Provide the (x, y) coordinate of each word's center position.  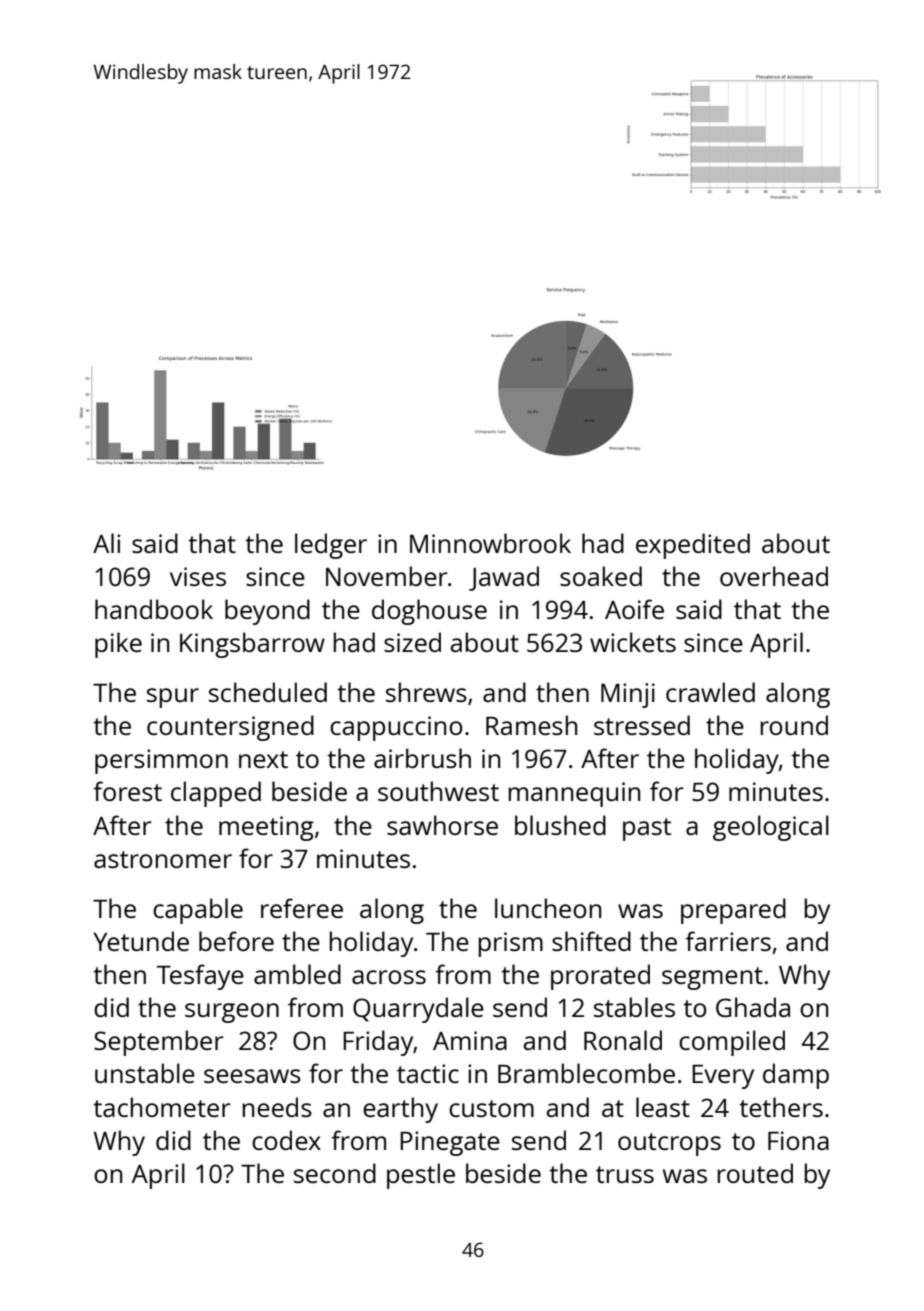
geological (771, 828)
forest (127, 791)
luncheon (548, 908)
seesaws (252, 1076)
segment (712, 978)
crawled (710, 692)
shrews (426, 692)
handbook (154, 609)
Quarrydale (418, 1010)
